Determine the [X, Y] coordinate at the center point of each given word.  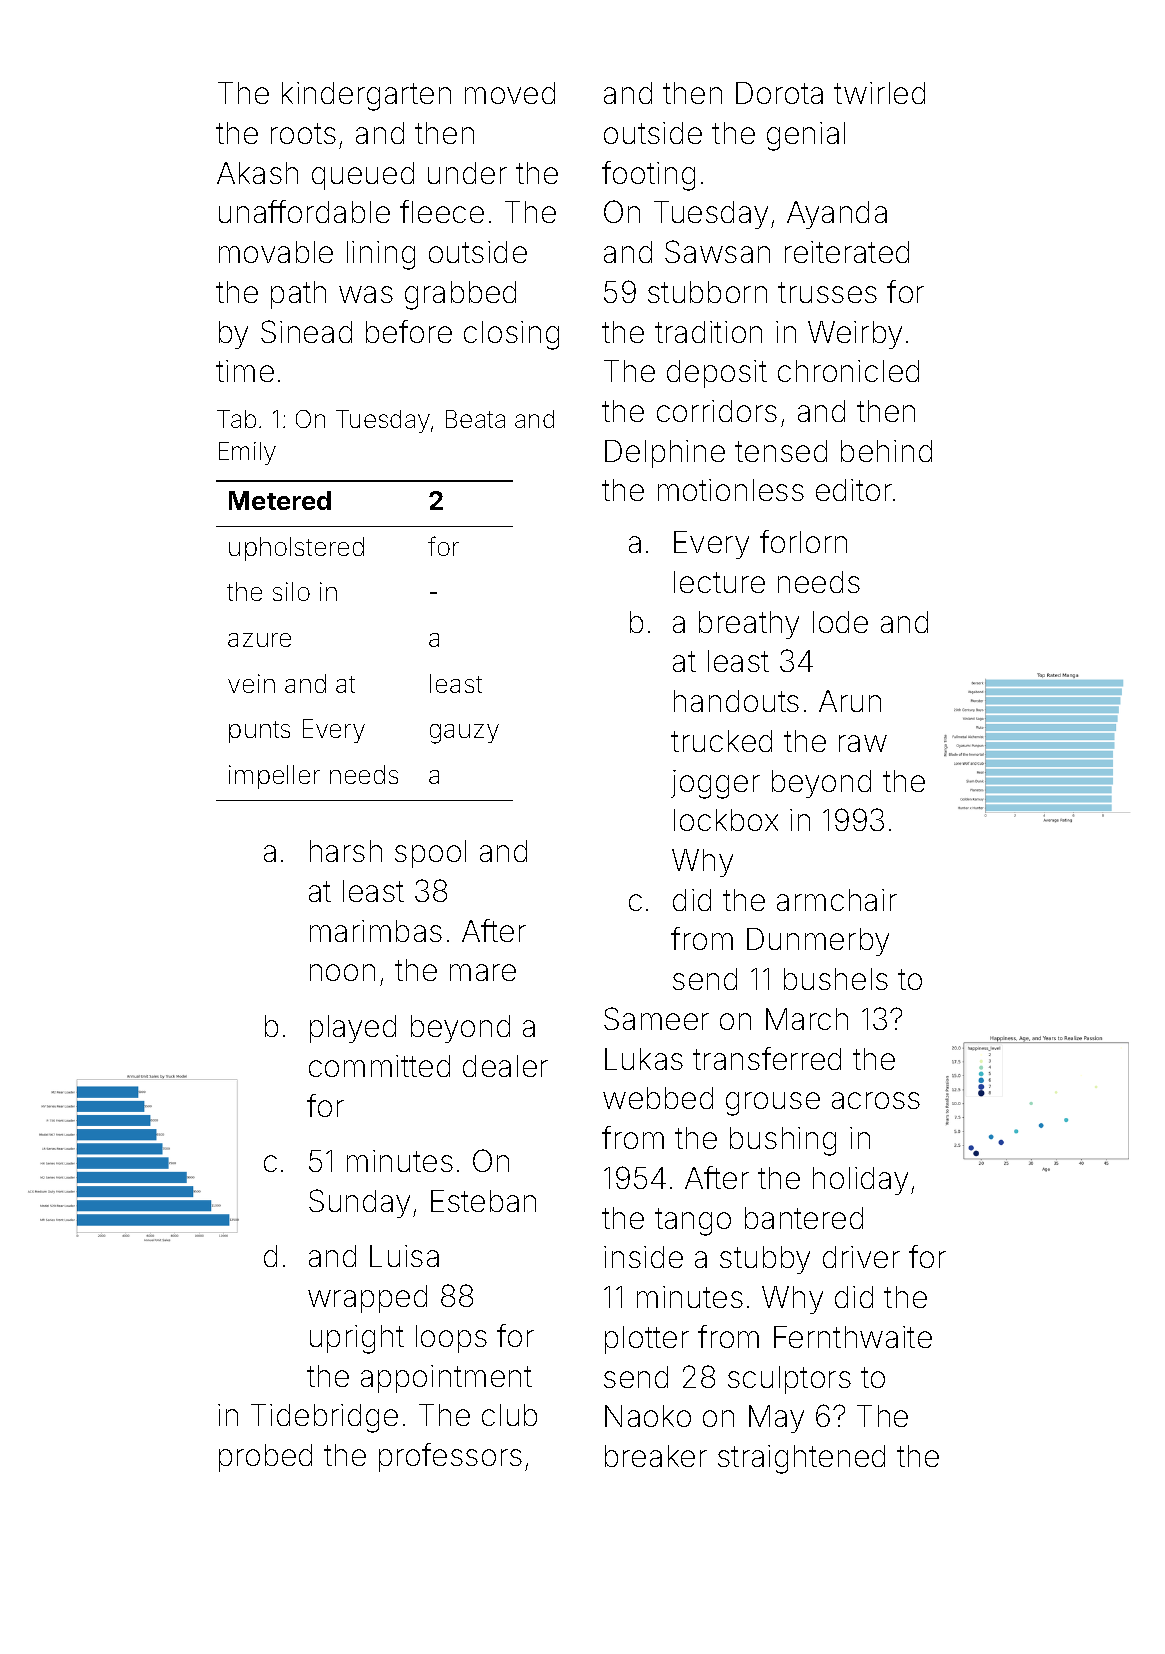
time [245, 371]
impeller [274, 777]
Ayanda [837, 215]
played [353, 1029]
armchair [837, 900]
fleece [442, 211]
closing [511, 335]
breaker [656, 1456]
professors [450, 1457]
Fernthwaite [853, 1337]
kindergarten [366, 96]
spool [430, 854]
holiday [860, 1181]
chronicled [848, 371]
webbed [658, 1098]
